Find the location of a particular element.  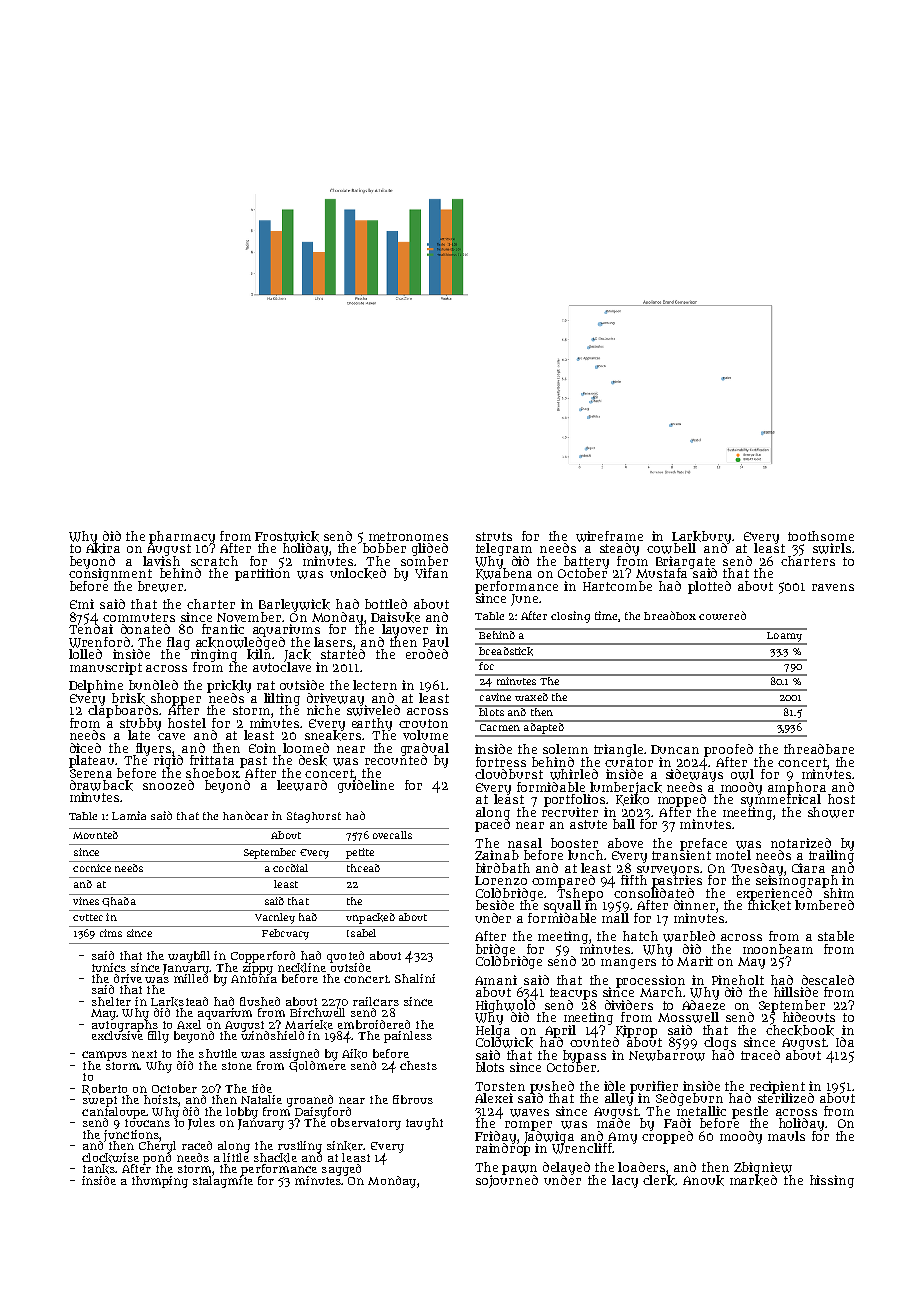

clockwise is located at coordinates (110, 1158).
